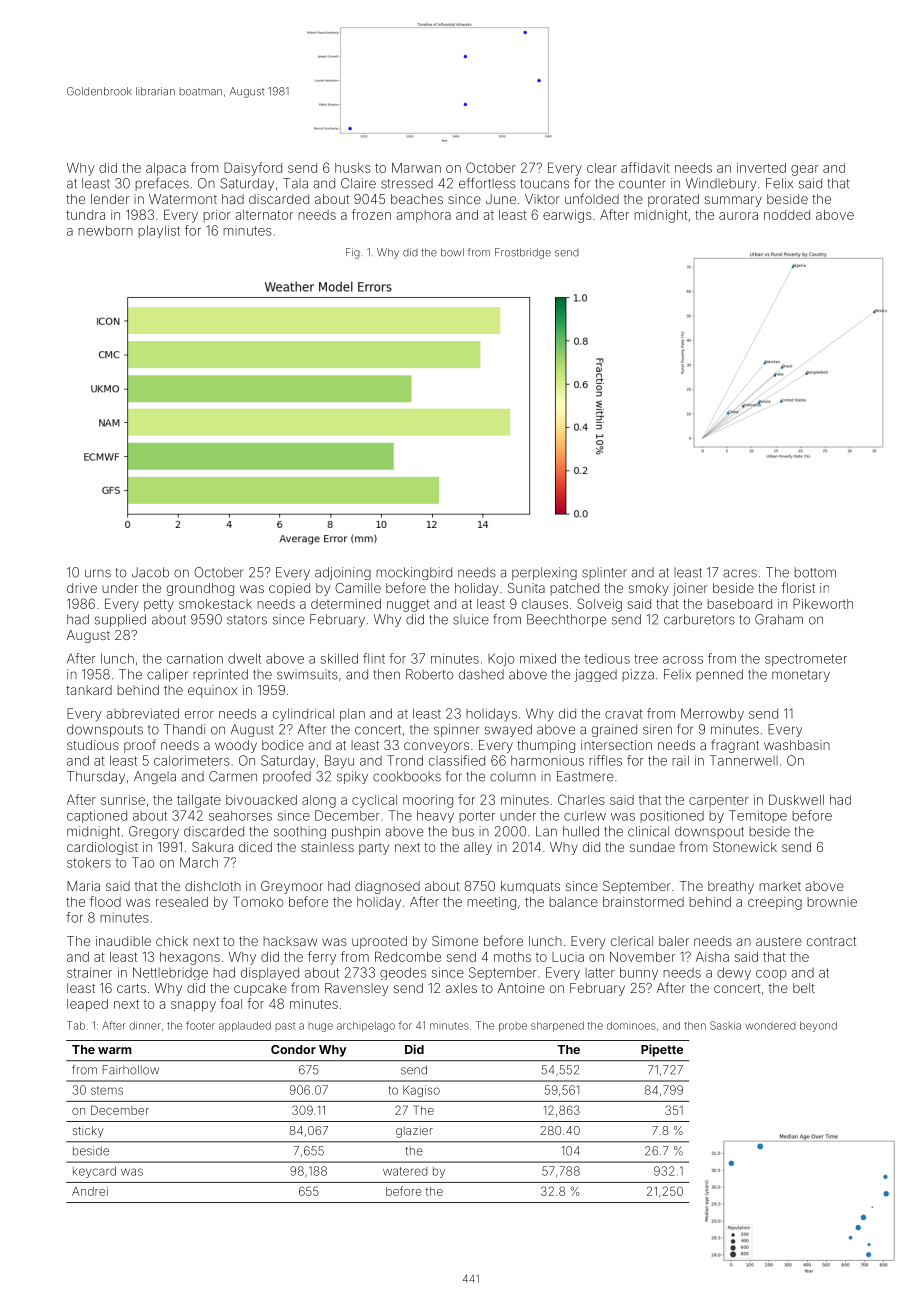  What do you see at coordinates (407, 776) in the document?
I see `cookbooks` at bounding box center [407, 776].
